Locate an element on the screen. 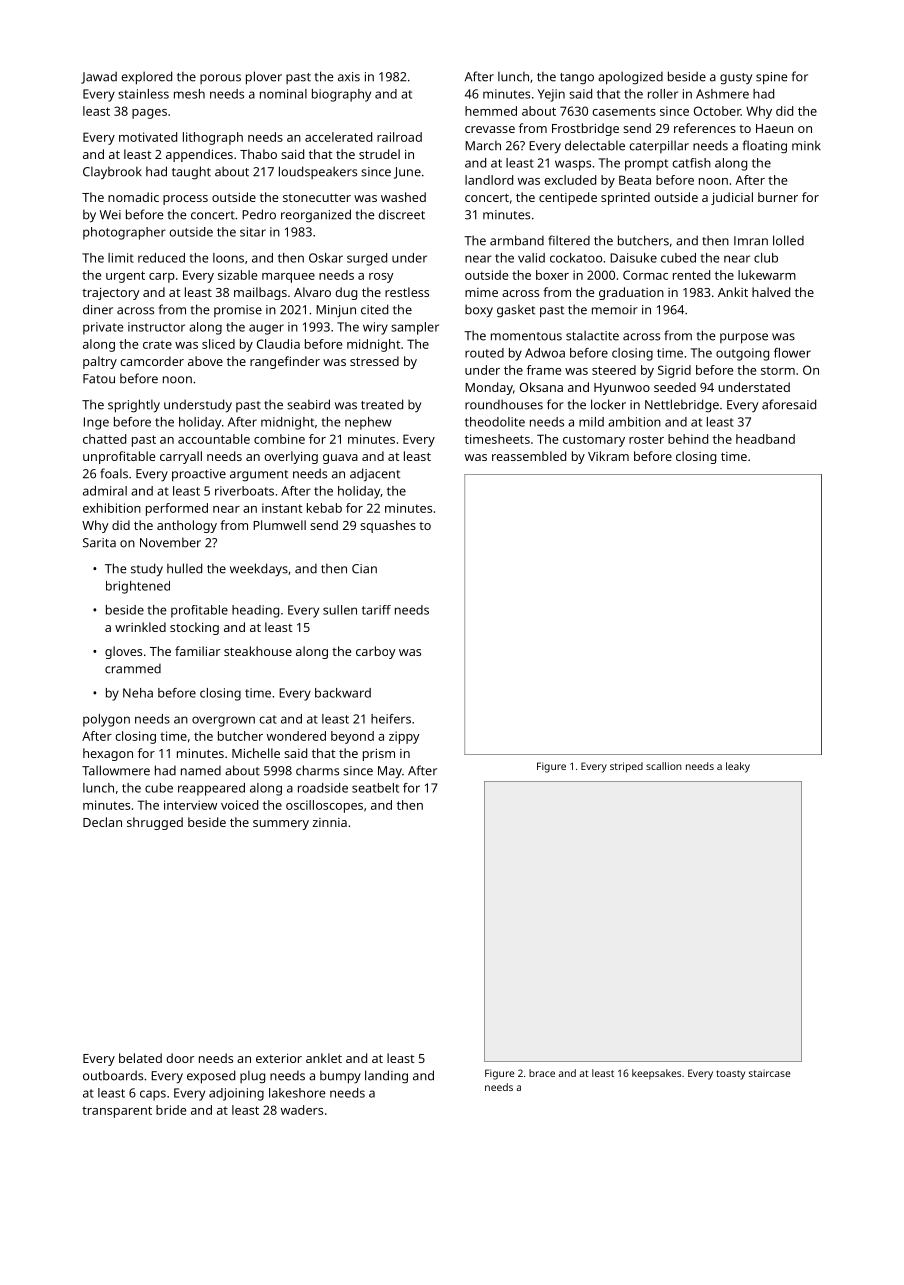  keepsakes is located at coordinates (656, 1074).
